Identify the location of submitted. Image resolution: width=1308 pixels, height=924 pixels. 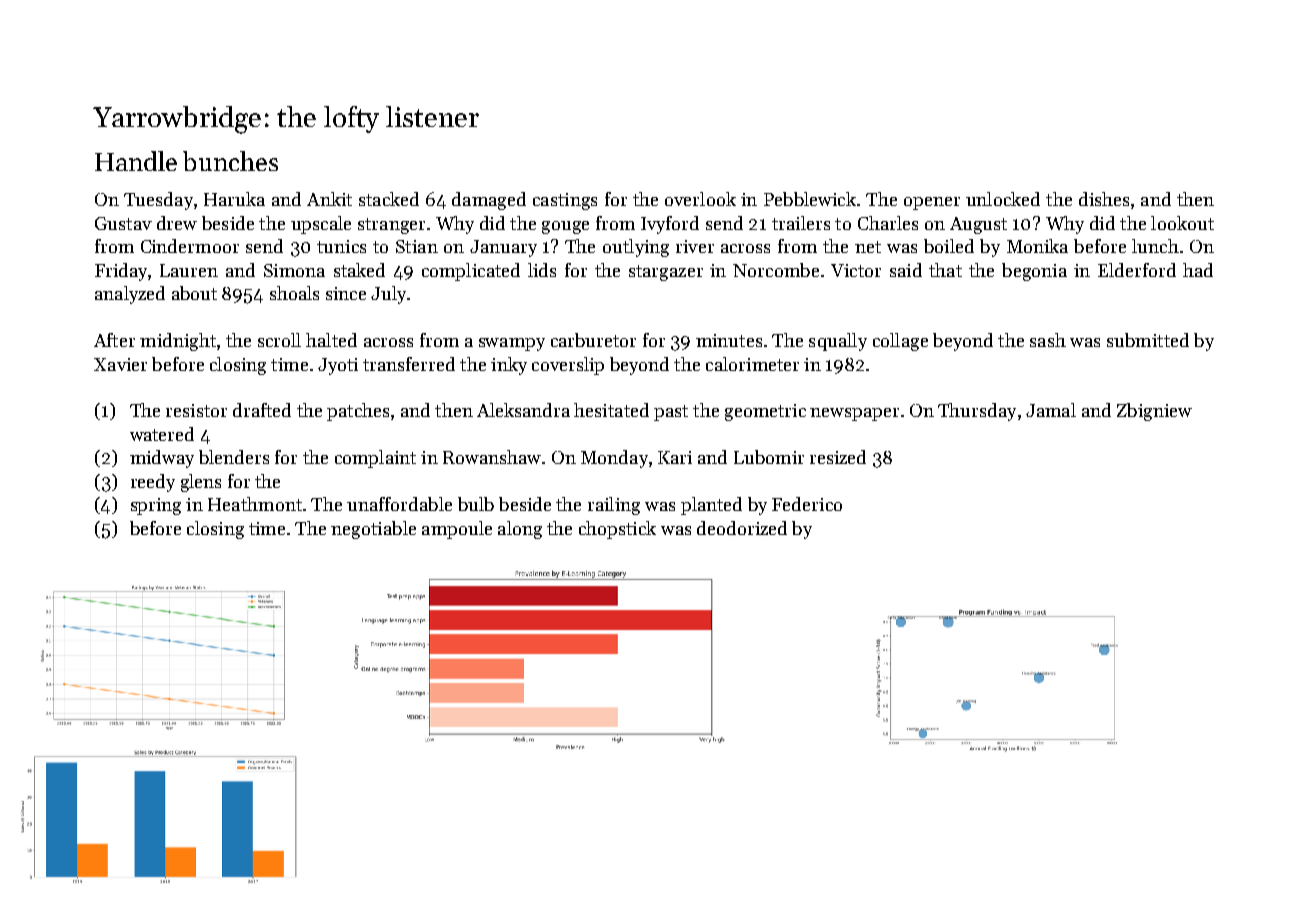
(1148, 340).
